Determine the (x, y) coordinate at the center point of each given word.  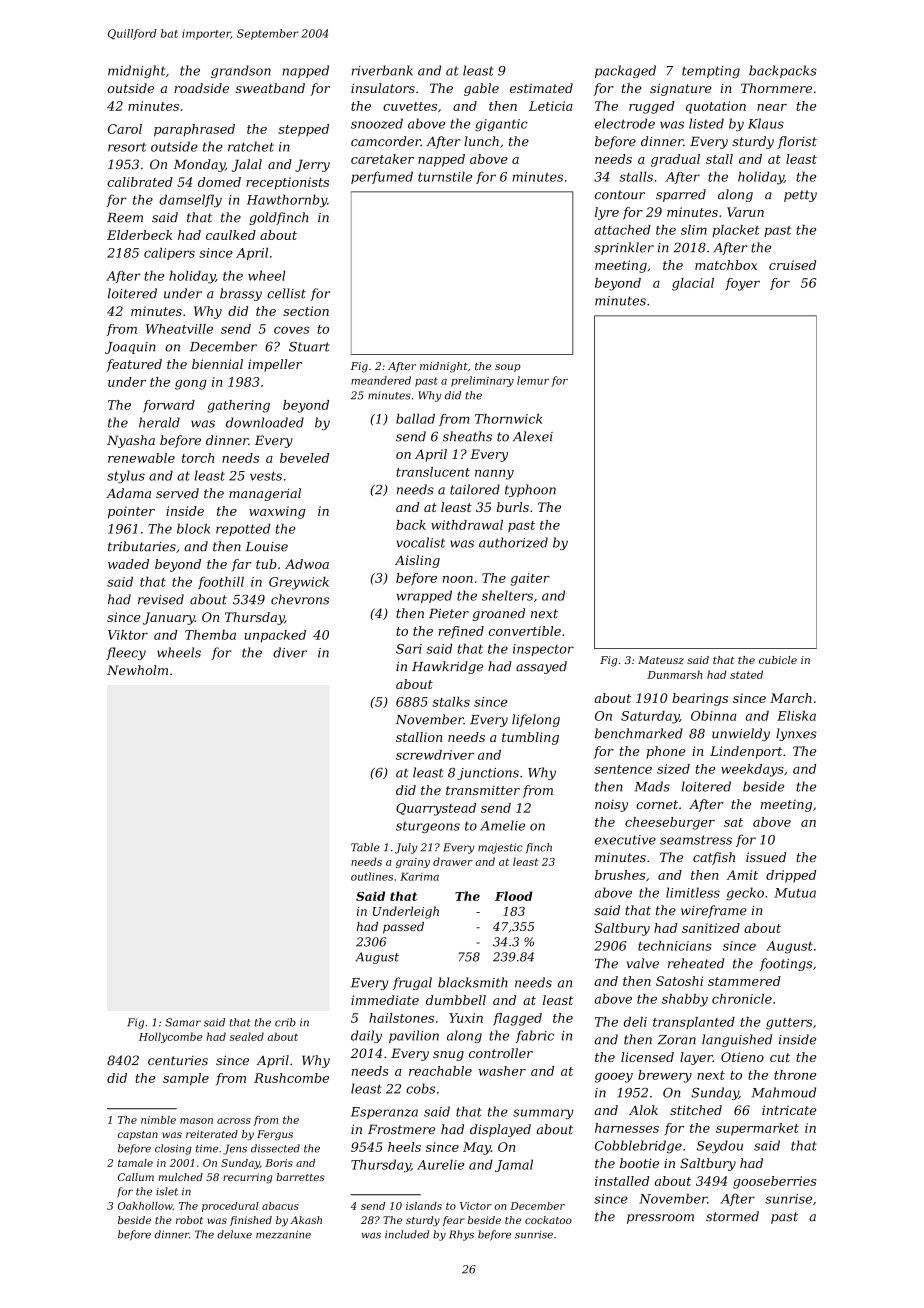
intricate (789, 1110)
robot (189, 1220)
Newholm (137, 670)
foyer (742, 284)
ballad (415, 419)
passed (403, 928)
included (407, 1234)
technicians (675, 945)
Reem (125, 218)
